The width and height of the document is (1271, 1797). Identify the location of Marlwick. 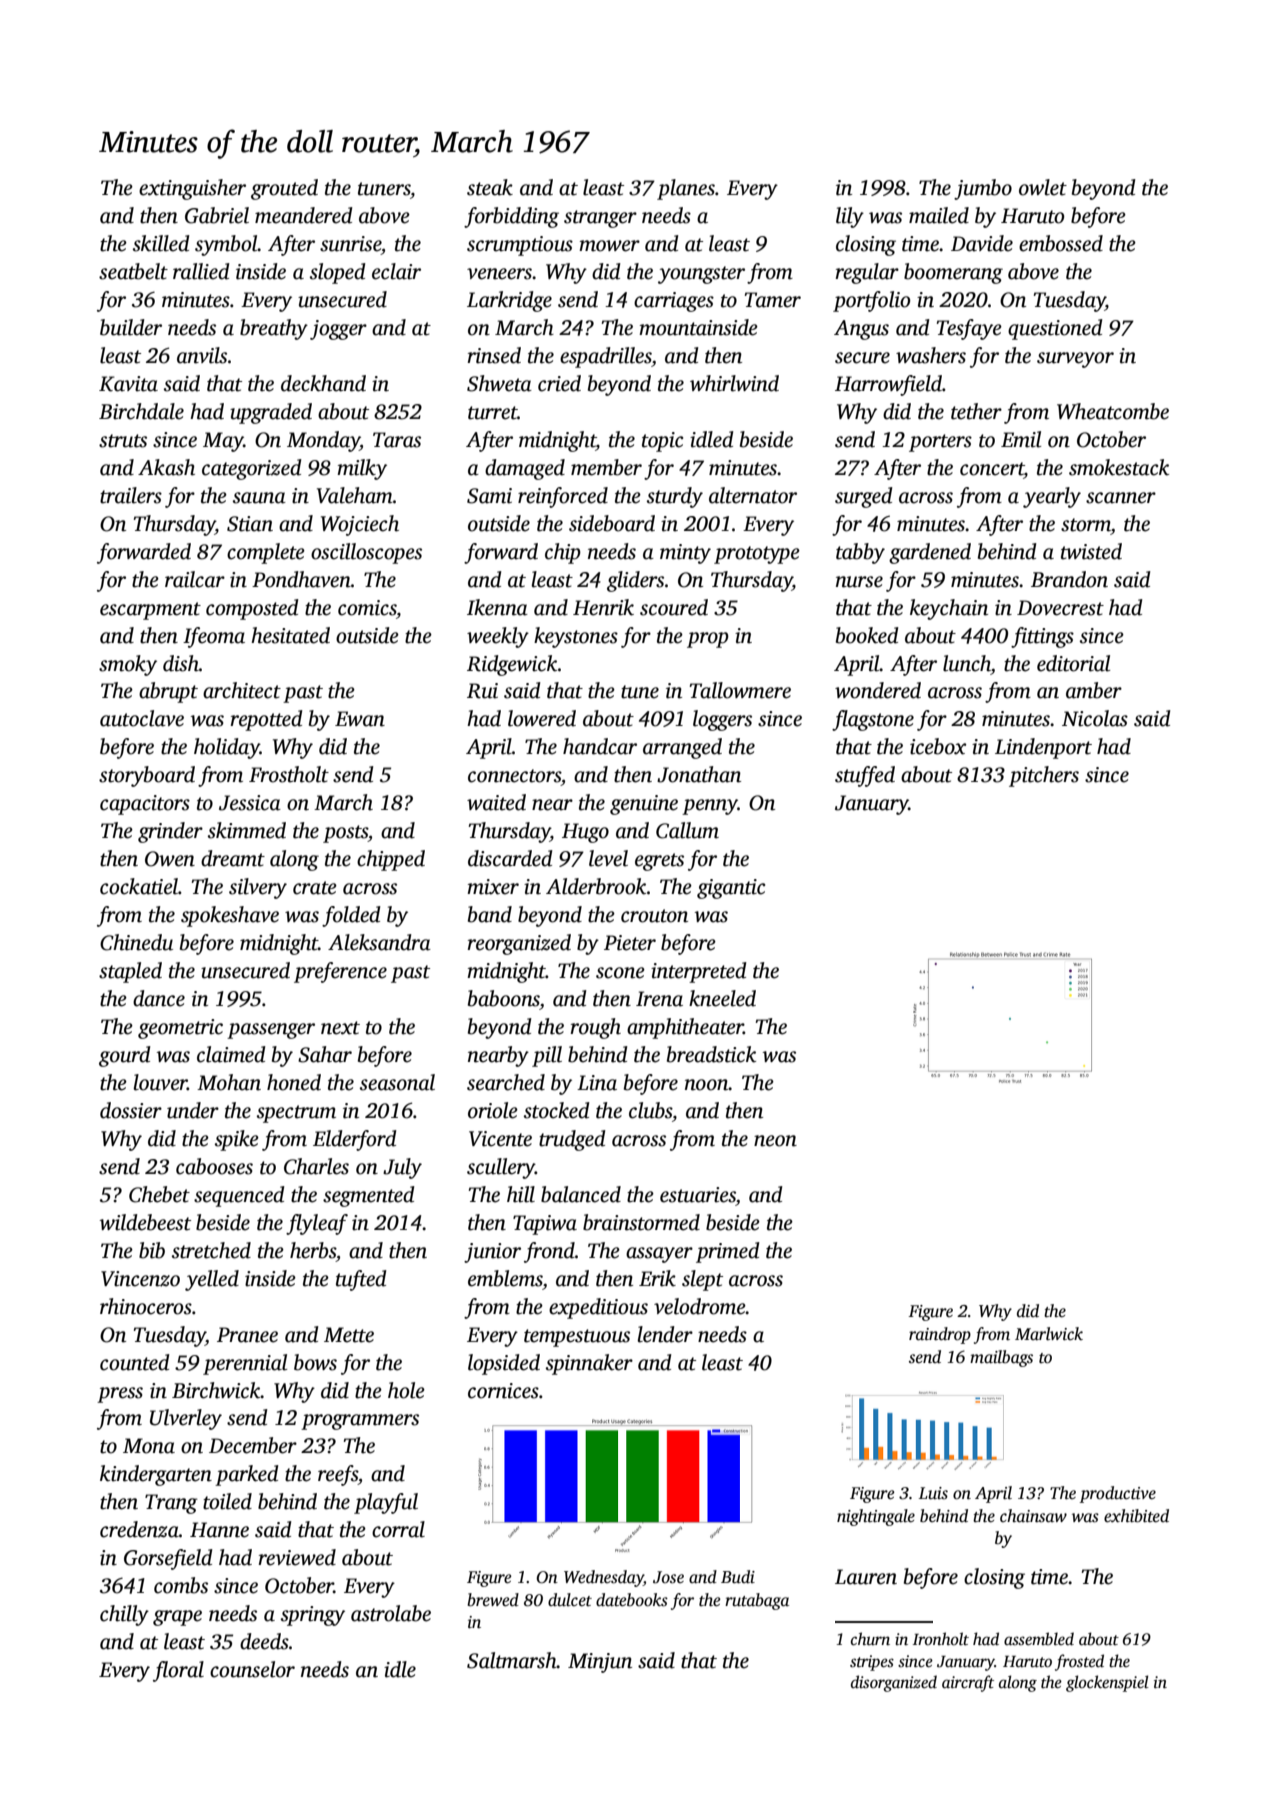
(1049, 1334).
